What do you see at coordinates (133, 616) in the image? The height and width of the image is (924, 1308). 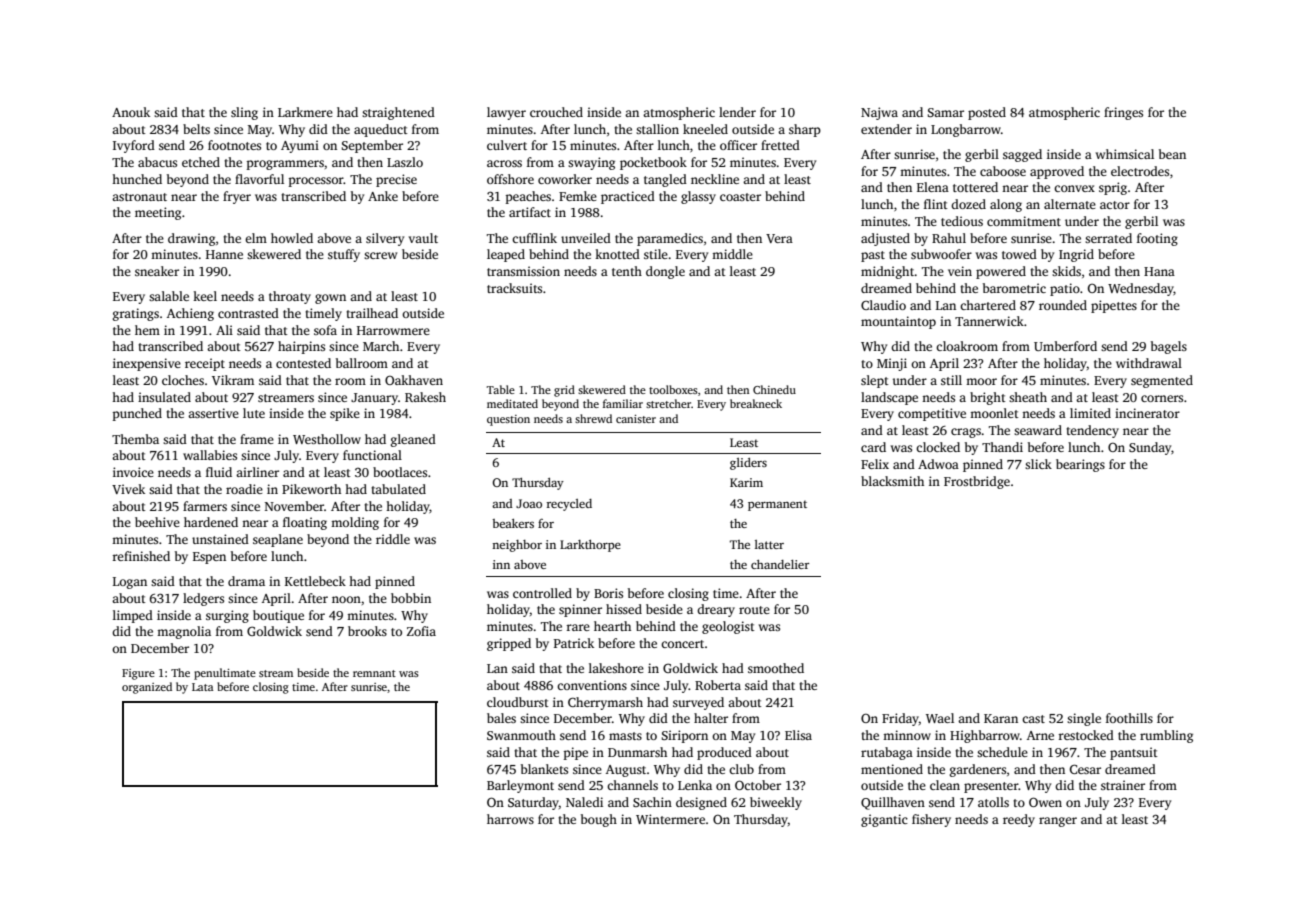 I see `limped` at bounding box center [133, 616].
